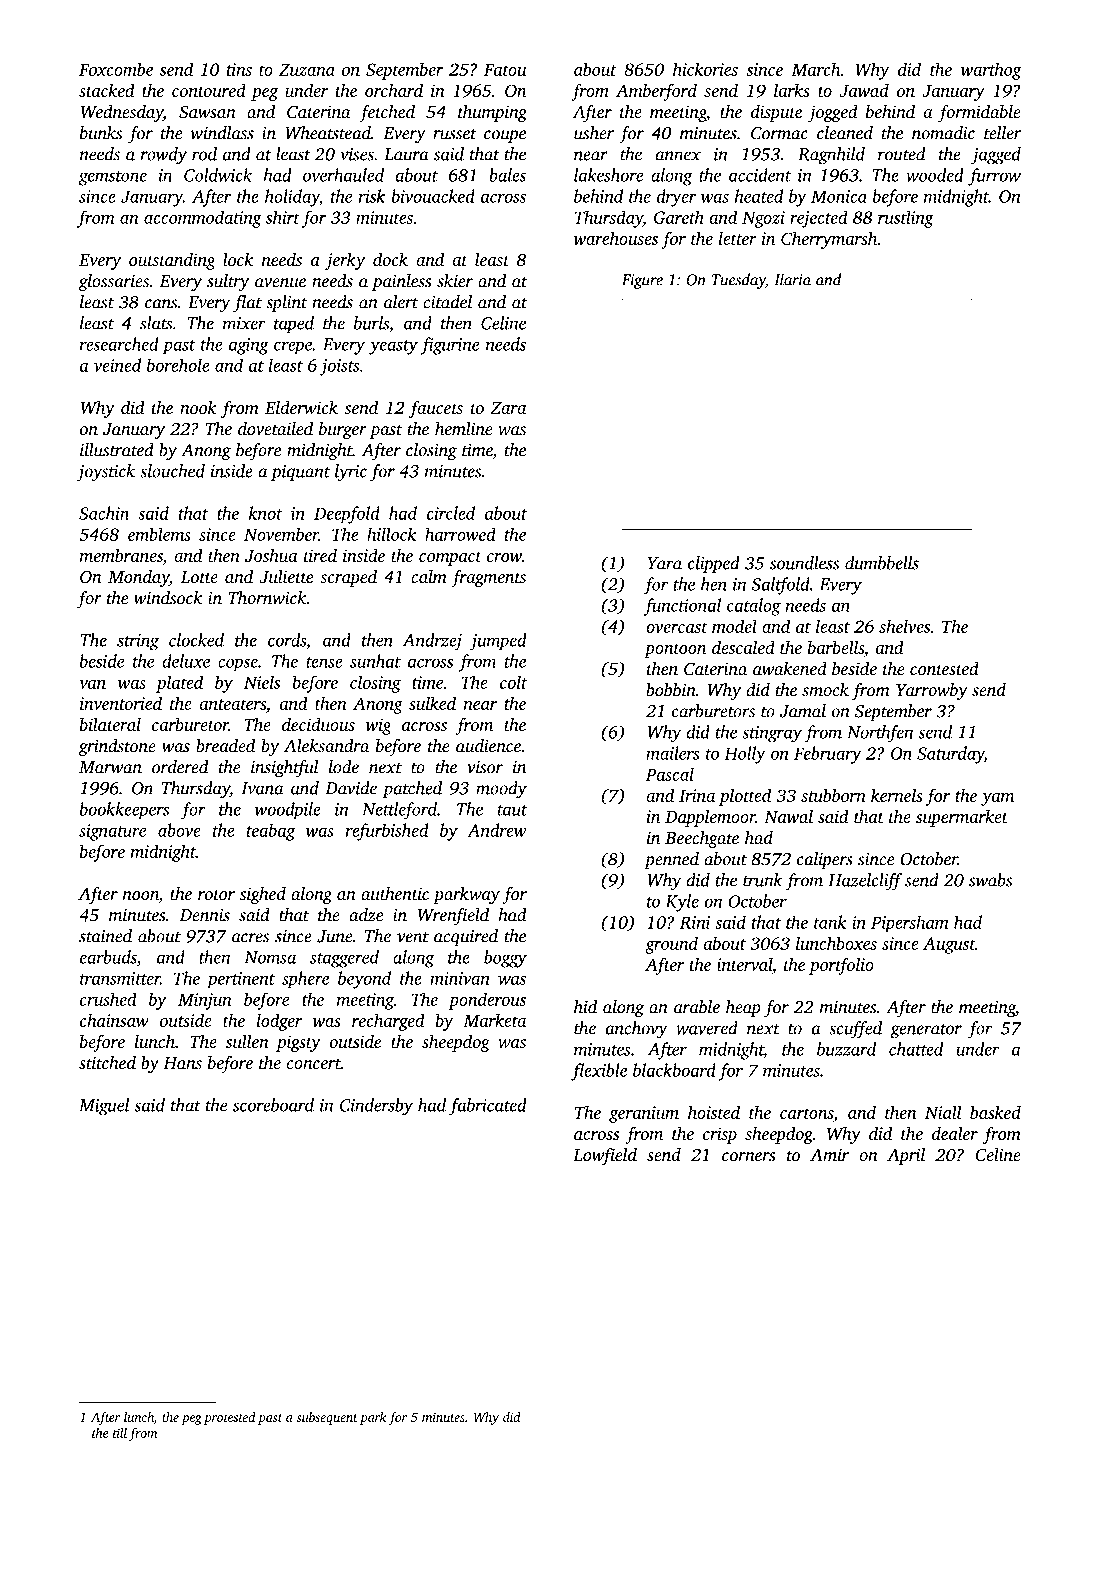 The width and height of the screenshot is (1100, 1593). Describe the element at coordinates (116, 69) in the screenshot. I see `Foxcombe` at that location.
